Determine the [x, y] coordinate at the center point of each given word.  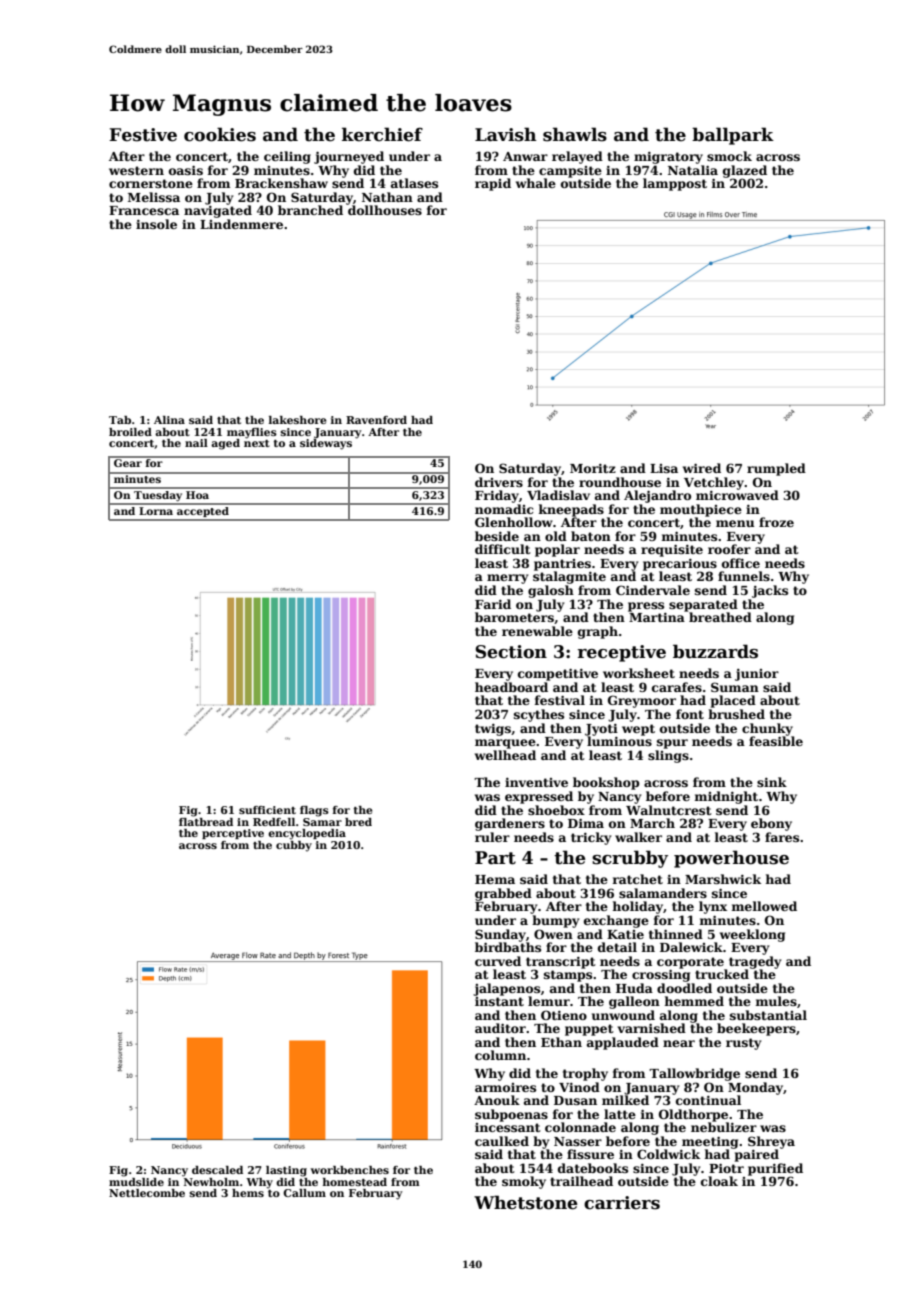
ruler [492, 837]
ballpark [733, 136]
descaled [217, 1170]
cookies [220, 134]
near [679, 1043]
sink [772, 782]
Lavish [506, 134]
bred [358, 822]
